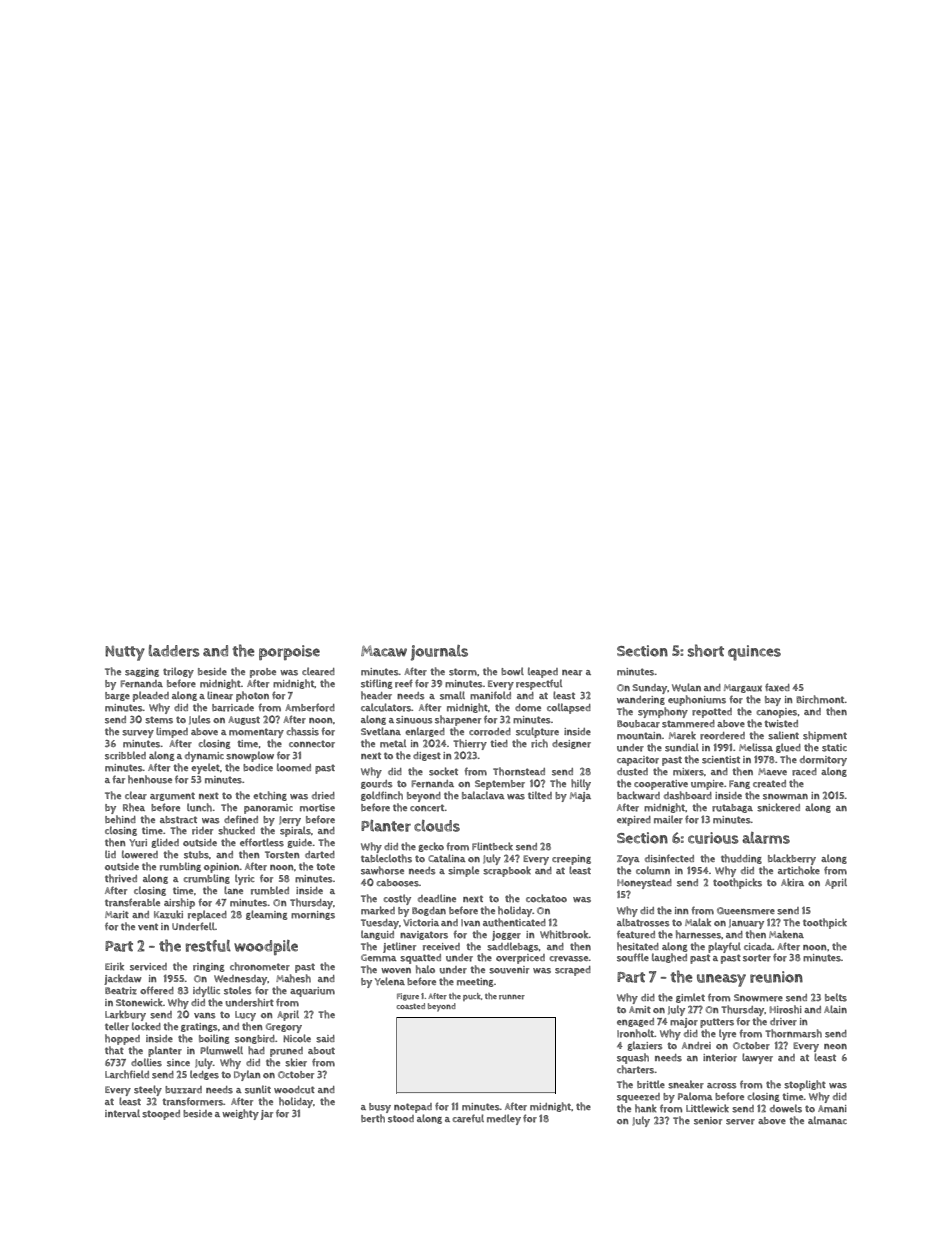 Image resolution: width=952 pixels, height=1233 pixels. Describe the element at coordinates (754, 653) in the document. I see `quinces` at that location.
